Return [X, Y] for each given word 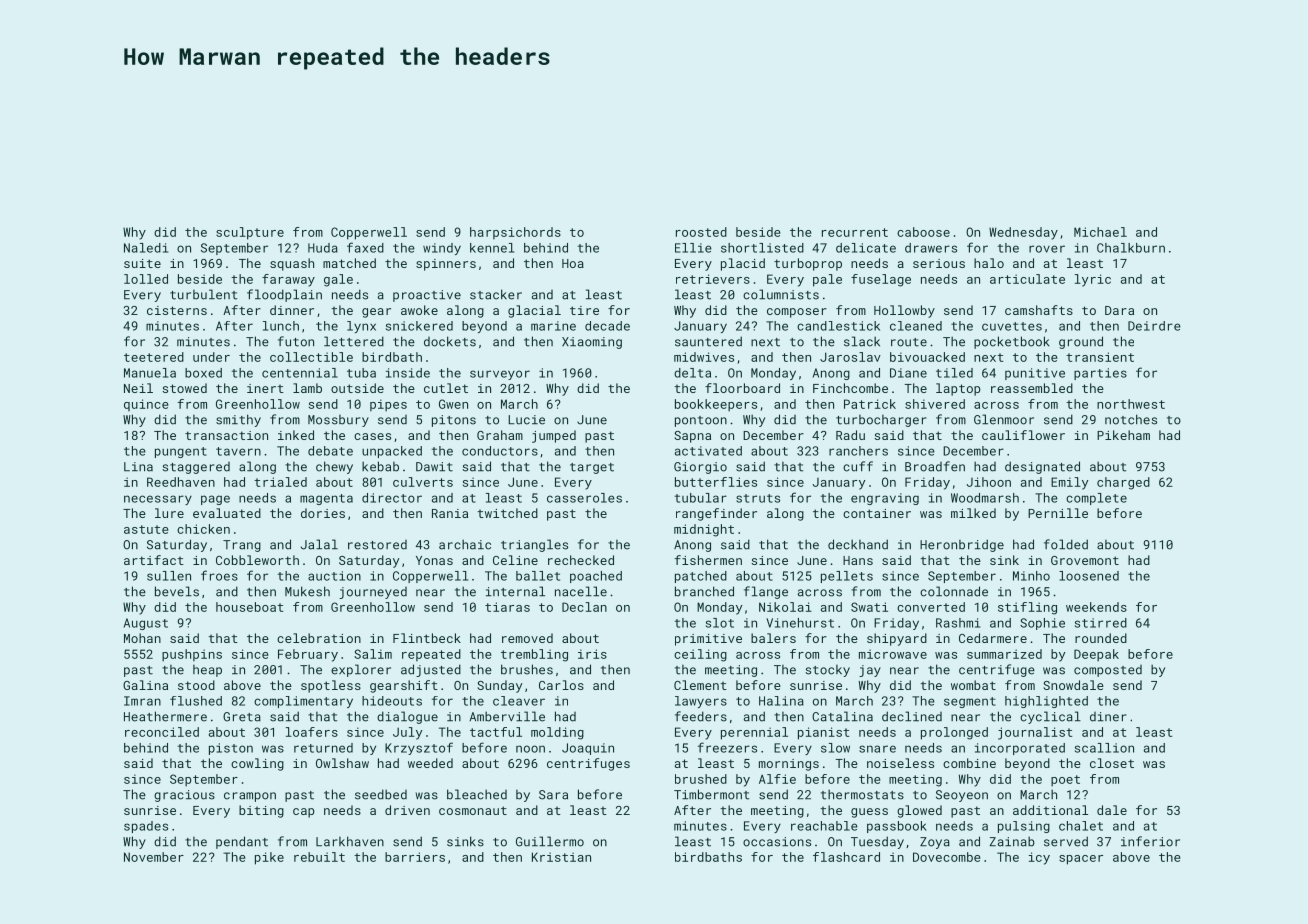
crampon [250, 797]
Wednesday [1023, 233]
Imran [142, 701]
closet [1112, 763]
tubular [701, 498]
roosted [701, 232]
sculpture [250, 233]
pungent [181, 452]
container [877, 513]
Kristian [561, 857]
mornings [789, 765]
